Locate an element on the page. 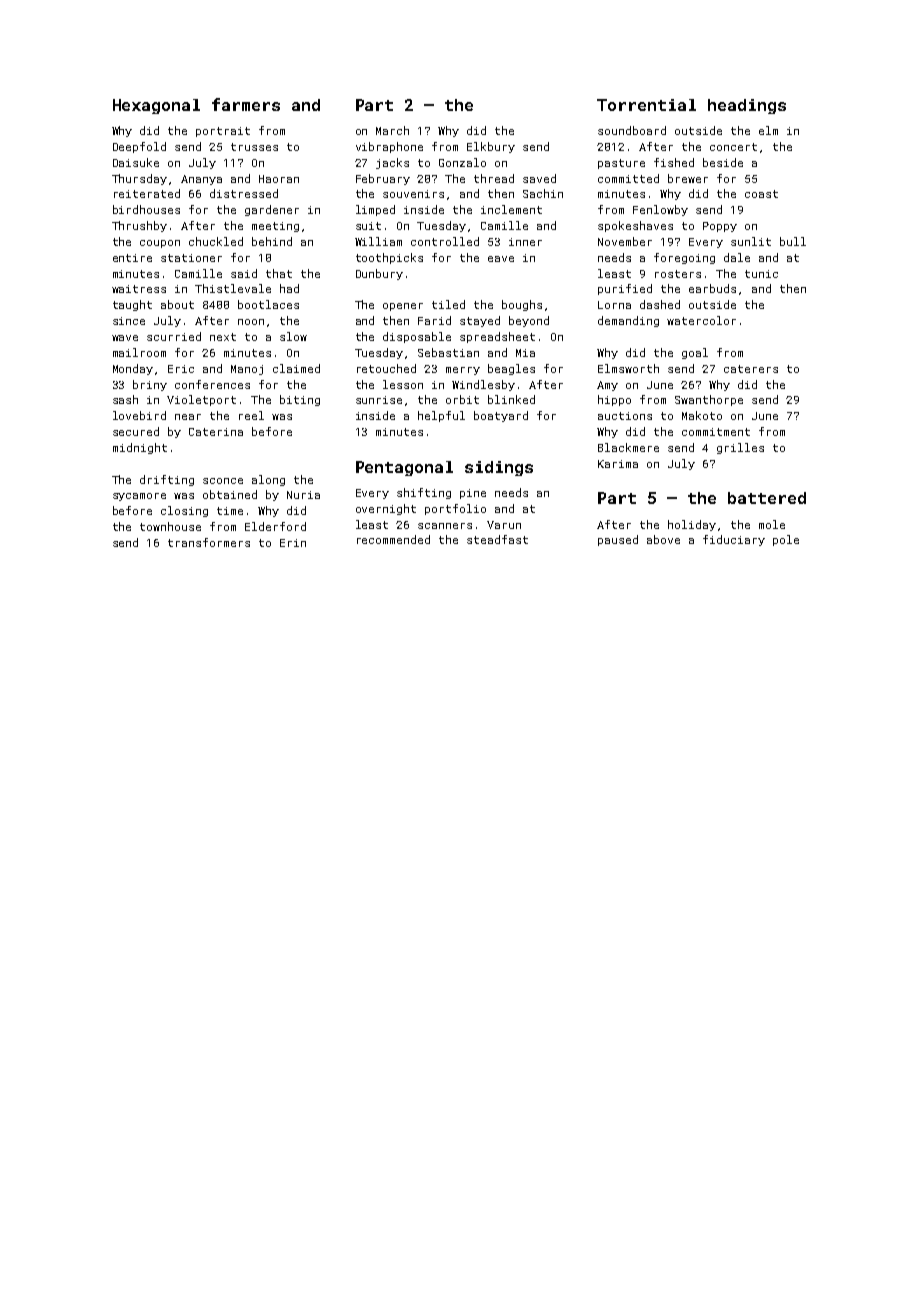 The height and width of the image is (1308, 924). commitment is located at coordinates (716, 432).
